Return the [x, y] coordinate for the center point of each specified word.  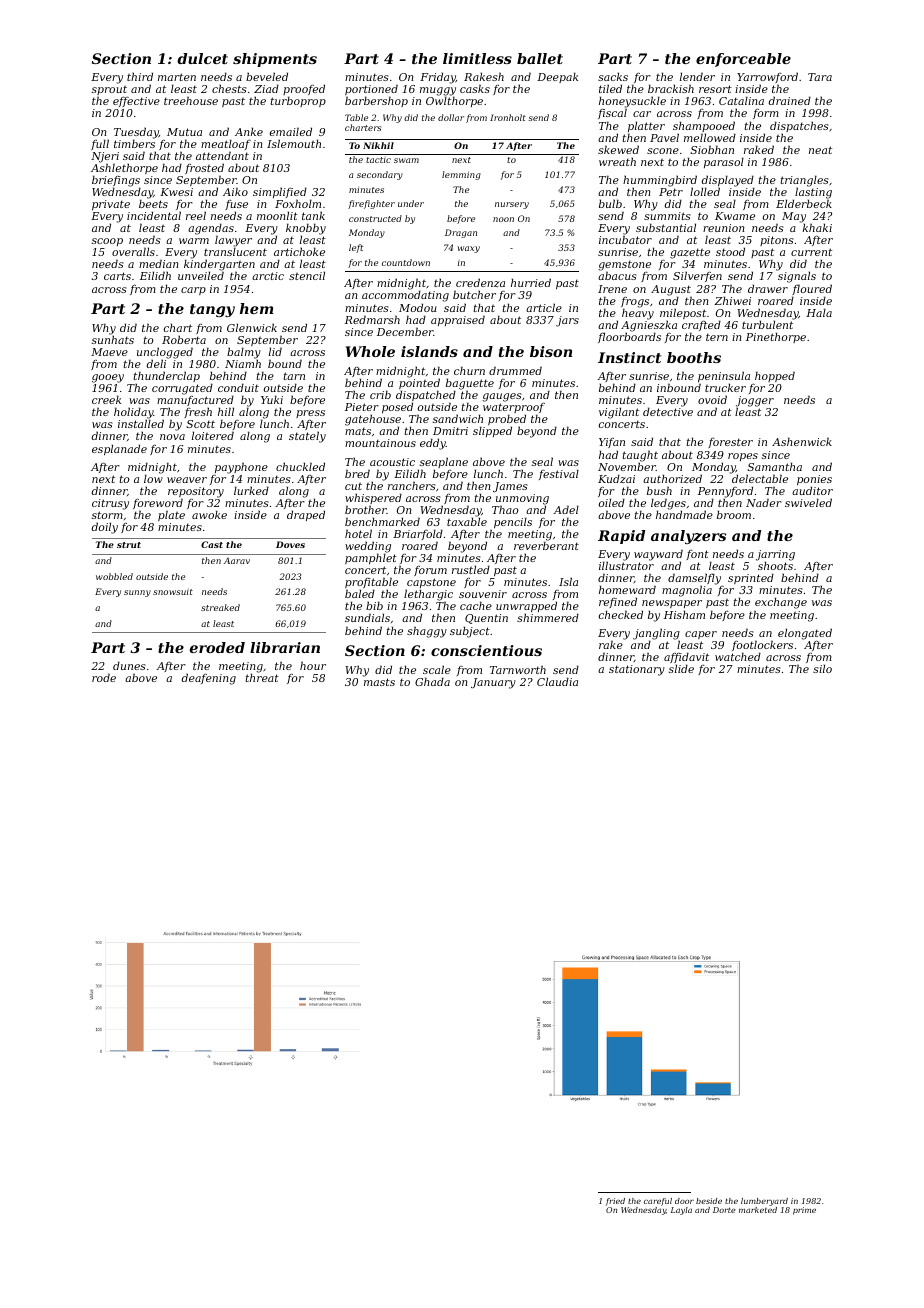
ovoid [712, 399]
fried [615, 1202]
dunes [129, 665]
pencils [513, 522]
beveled [267, 76]
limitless [477, 58]
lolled [705, 191]
